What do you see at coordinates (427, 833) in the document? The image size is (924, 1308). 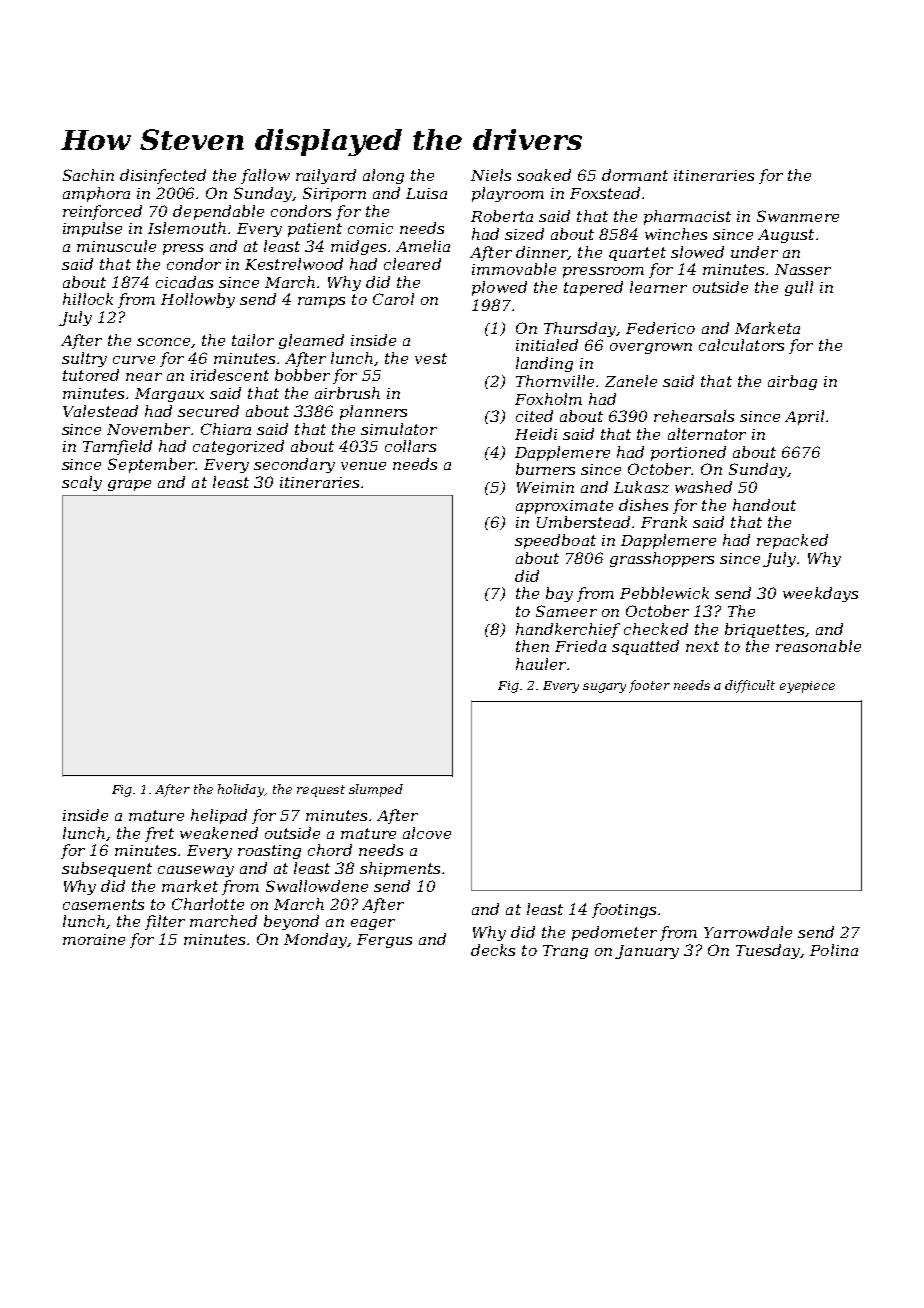 I see `alcove` at bounding box center [427, 833].
